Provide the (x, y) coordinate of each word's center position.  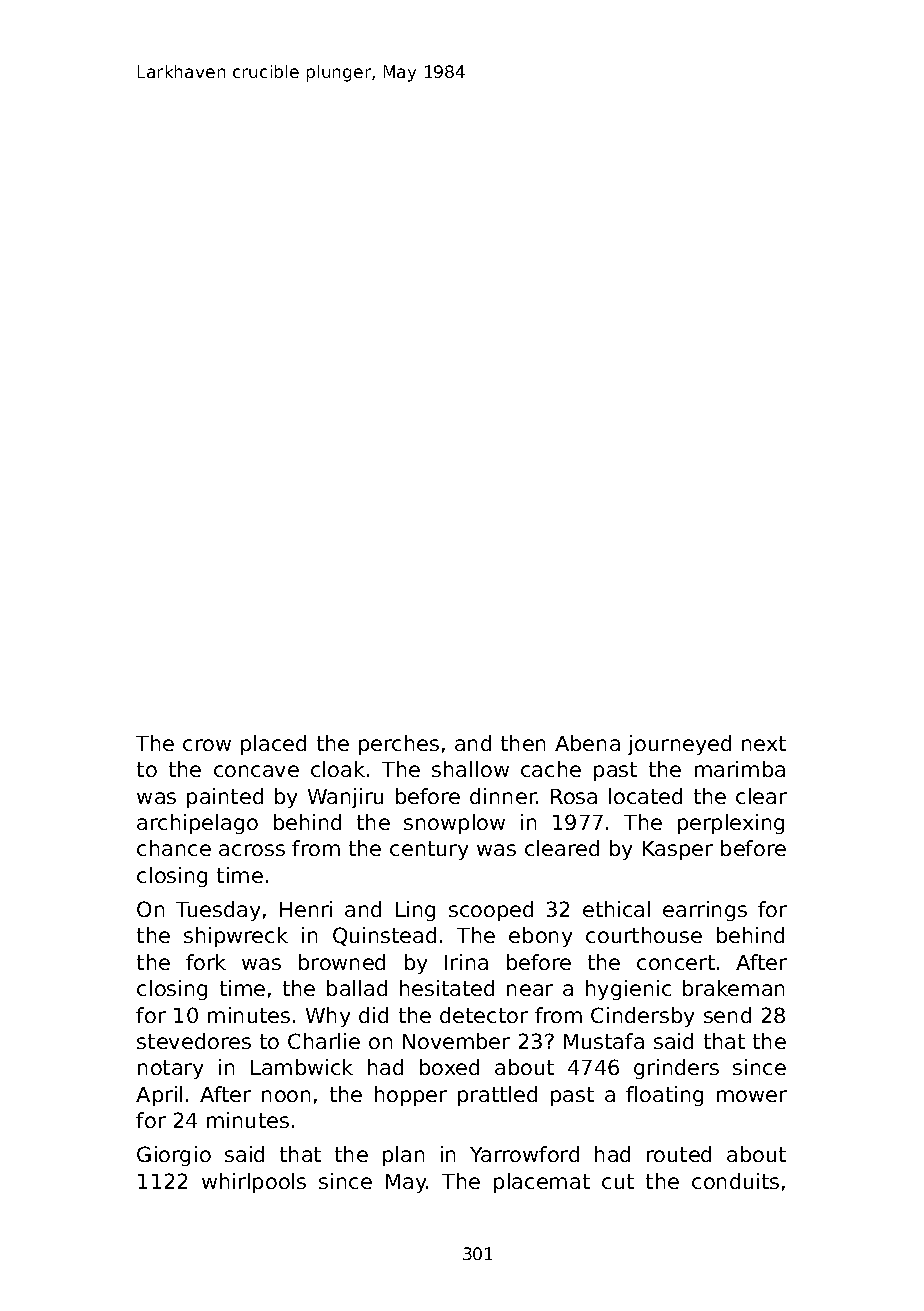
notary (170, 1069)
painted (225, 798)
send (727, 1015)
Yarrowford (524, 1154)
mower (752, 1096)
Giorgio (174, 1156)
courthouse (644, 935)
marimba (740, 769)
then (523, 743)
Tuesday (218, 911)
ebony (540, 937)
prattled (497, 1096)
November (456, 1041)
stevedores (194, 1041)
